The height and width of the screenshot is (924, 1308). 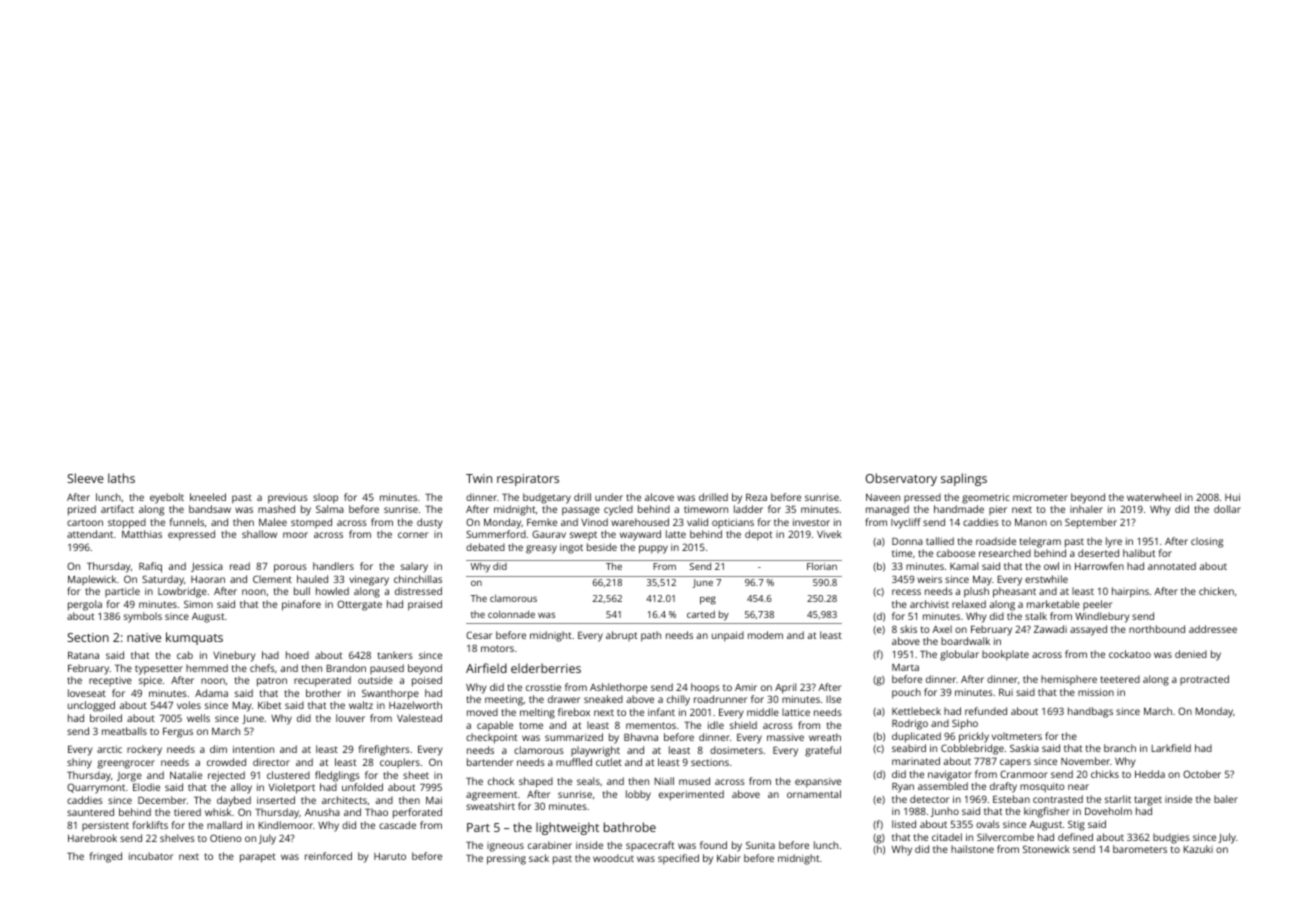 I want to click on incubator, so click(x=151, y=856).
